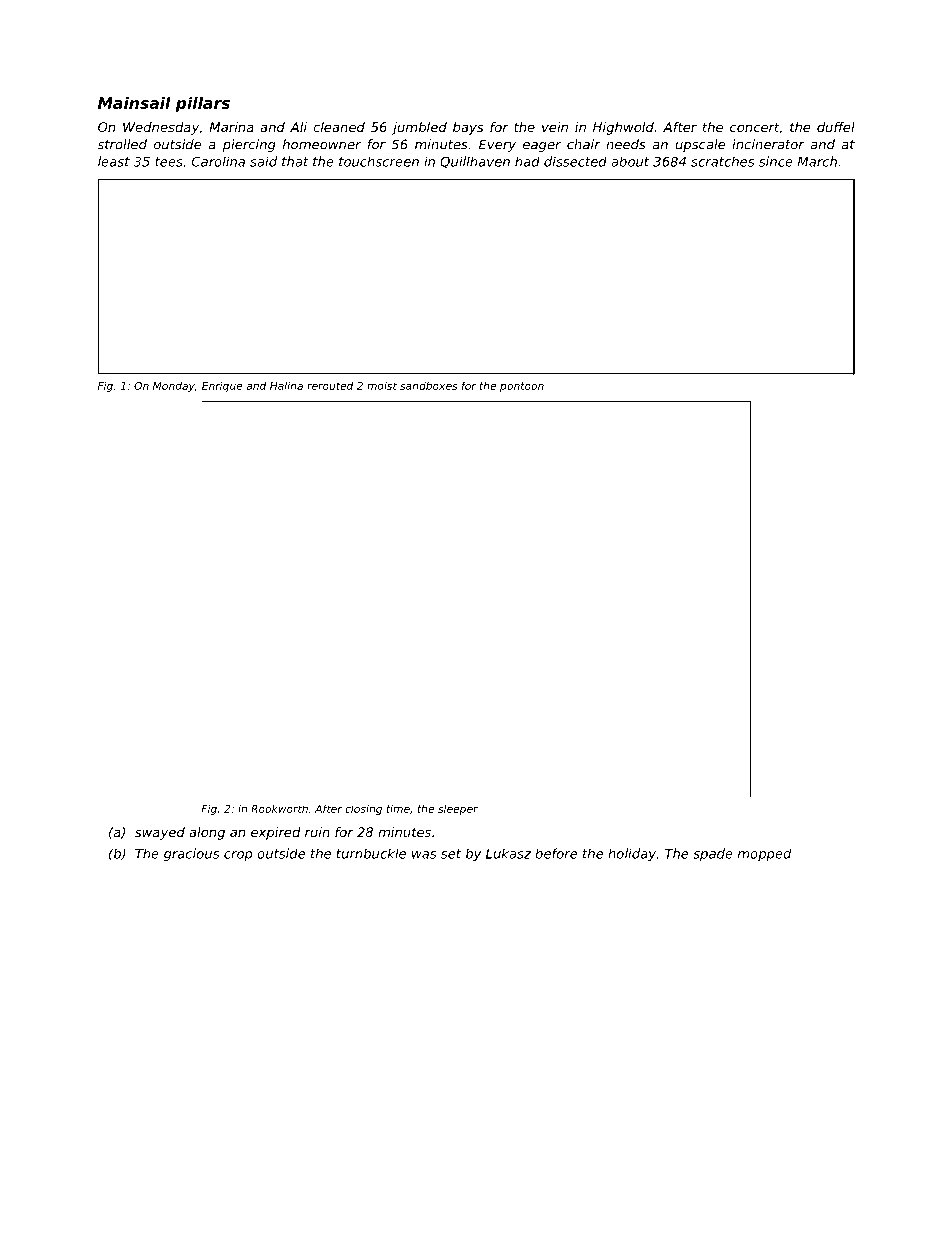 This screenshot has width=952, height=1233. Describe the element at coordinates (174, 386) in the screenshot. I see `Monday` at that location.
